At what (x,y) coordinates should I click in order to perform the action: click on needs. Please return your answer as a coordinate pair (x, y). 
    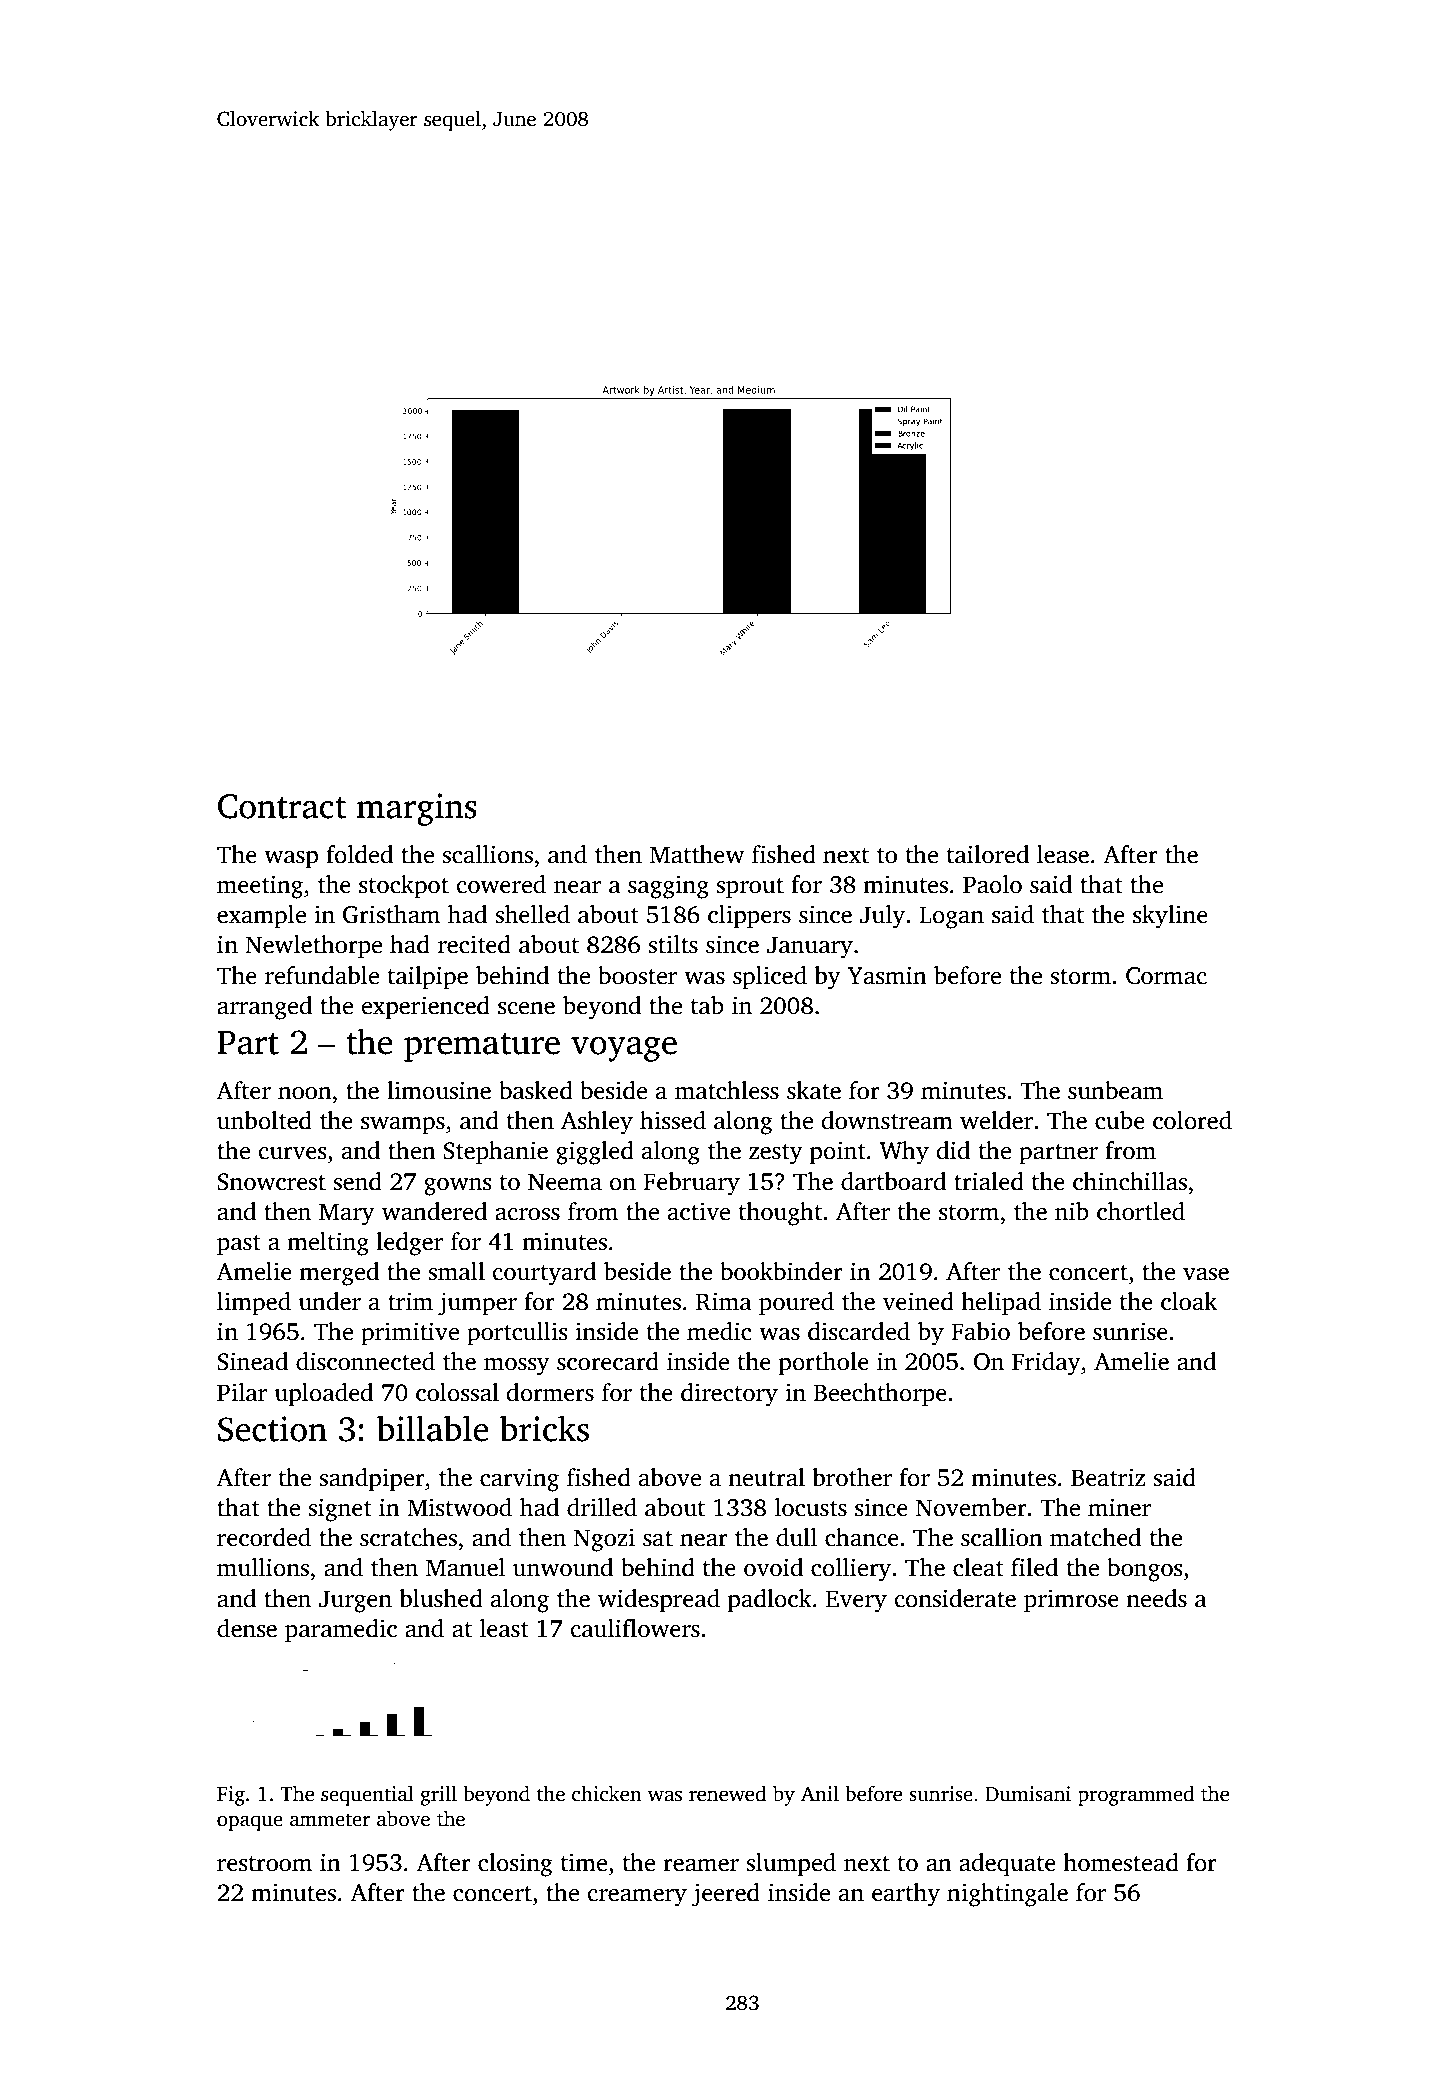
    Looking at the image, I should click on (1156, 1598).
